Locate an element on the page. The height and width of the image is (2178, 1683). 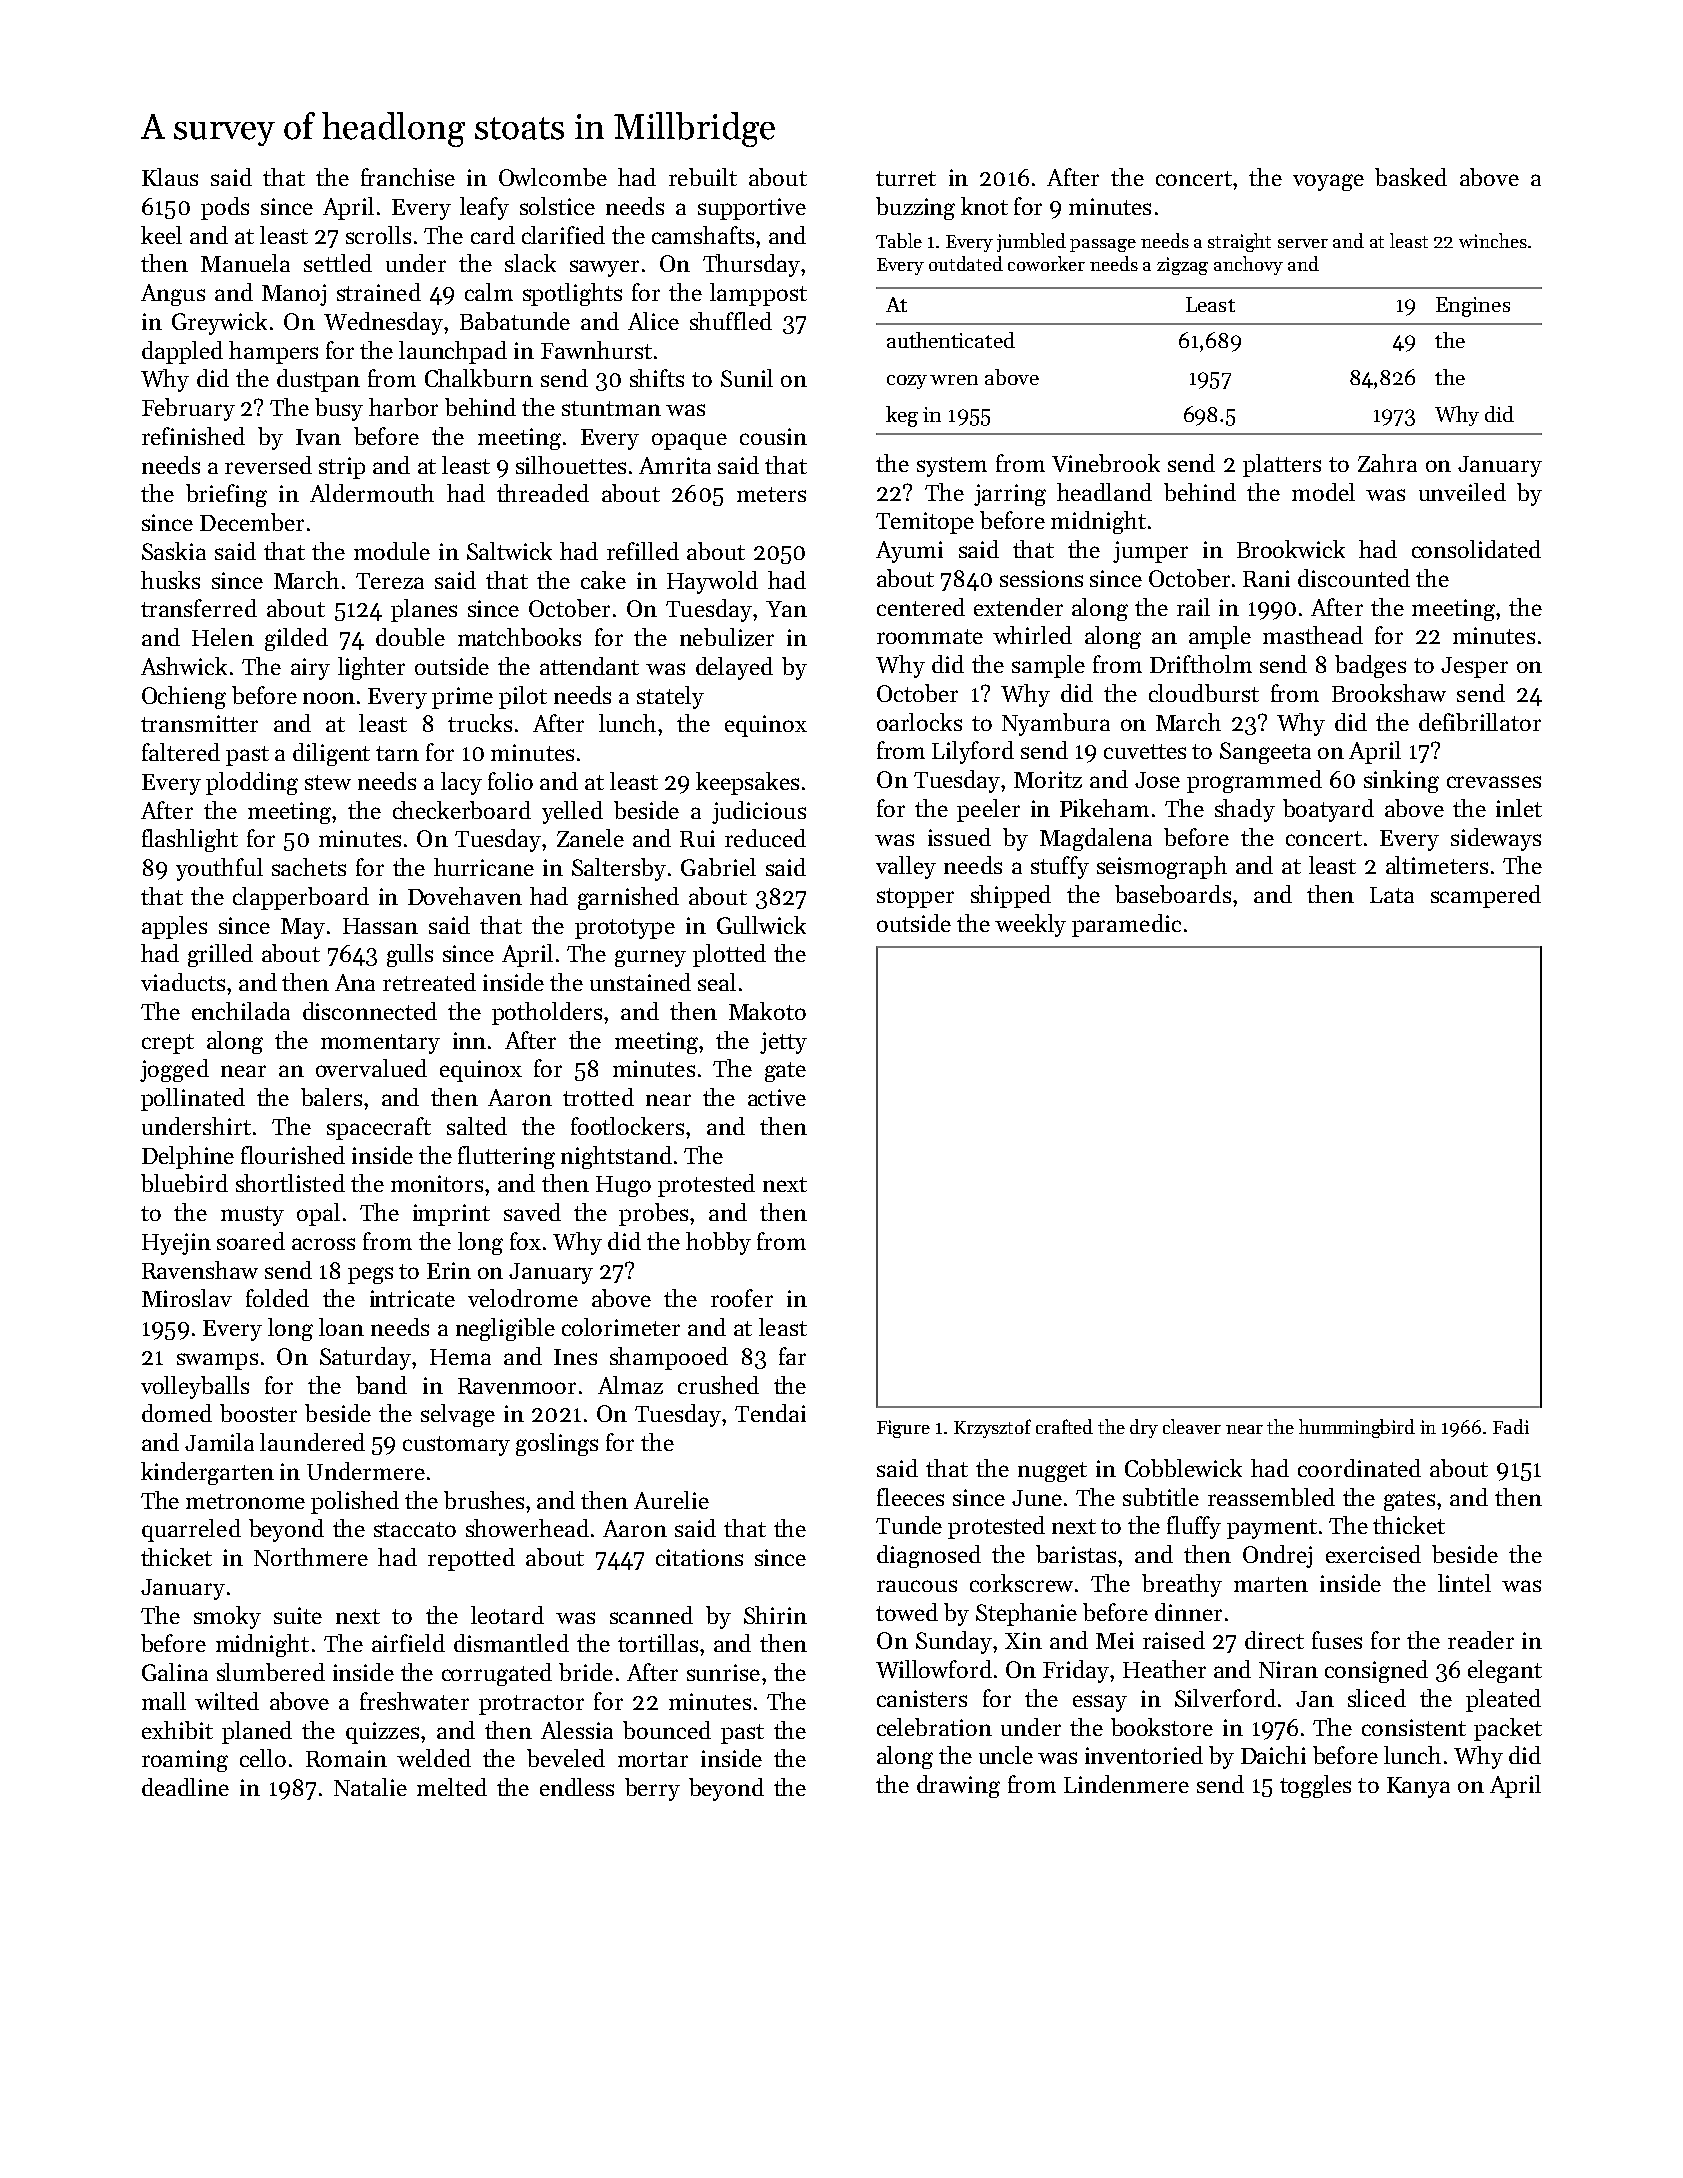
quarreled is located at coordinates (191, 1530).
